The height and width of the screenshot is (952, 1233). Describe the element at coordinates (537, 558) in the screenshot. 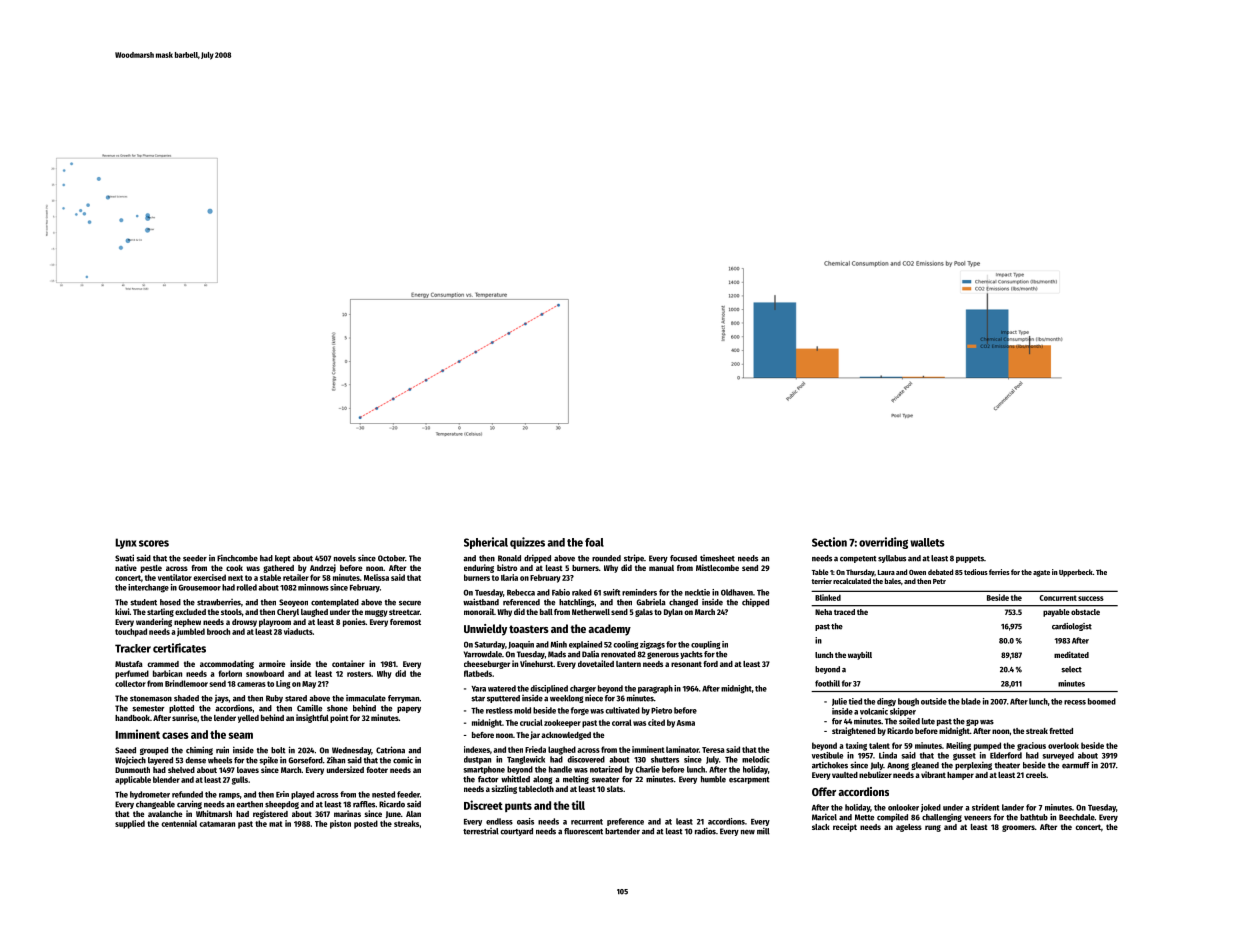

I see `dripped` at that location.
